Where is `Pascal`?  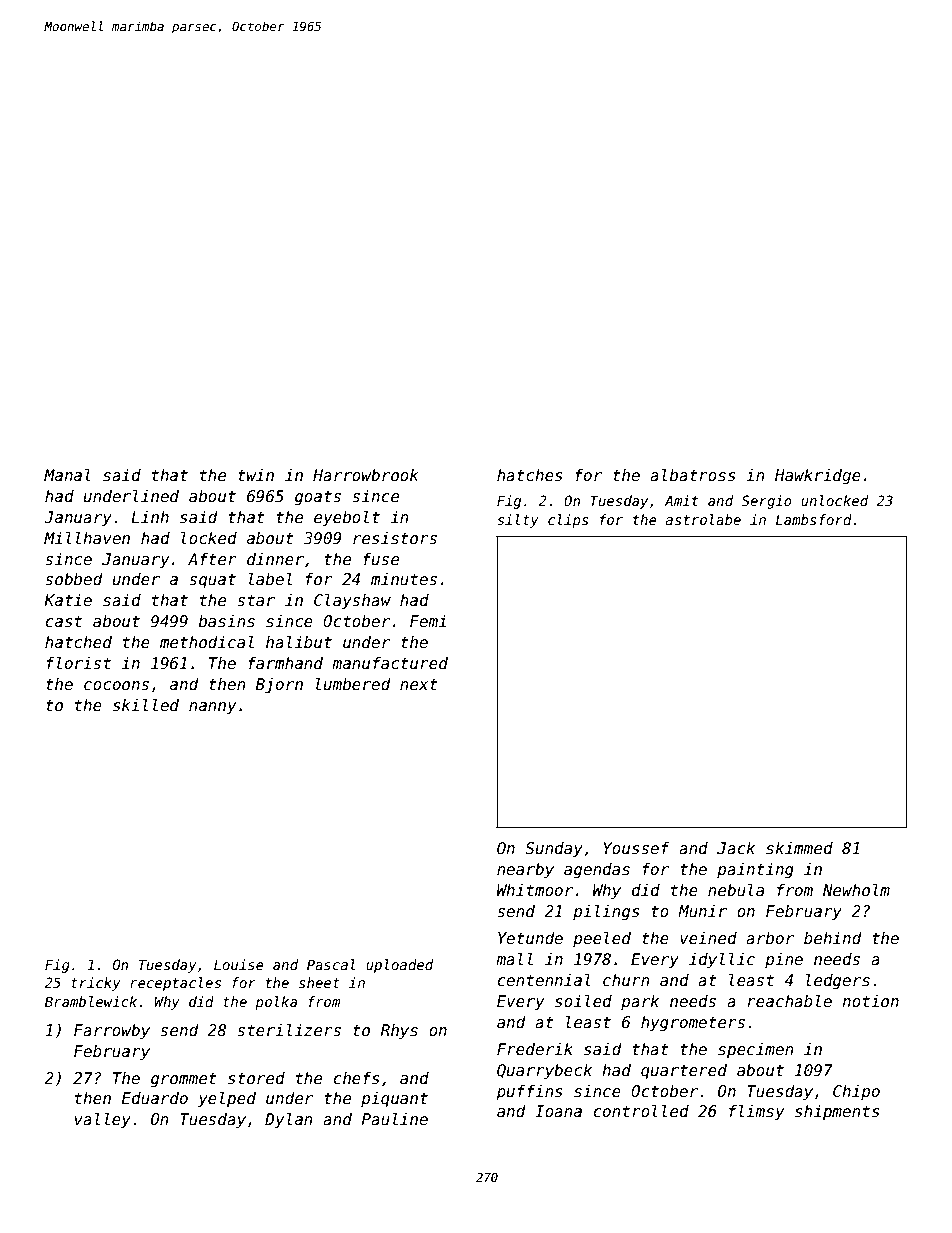
Pascal is located at coordinates (331, 964).
